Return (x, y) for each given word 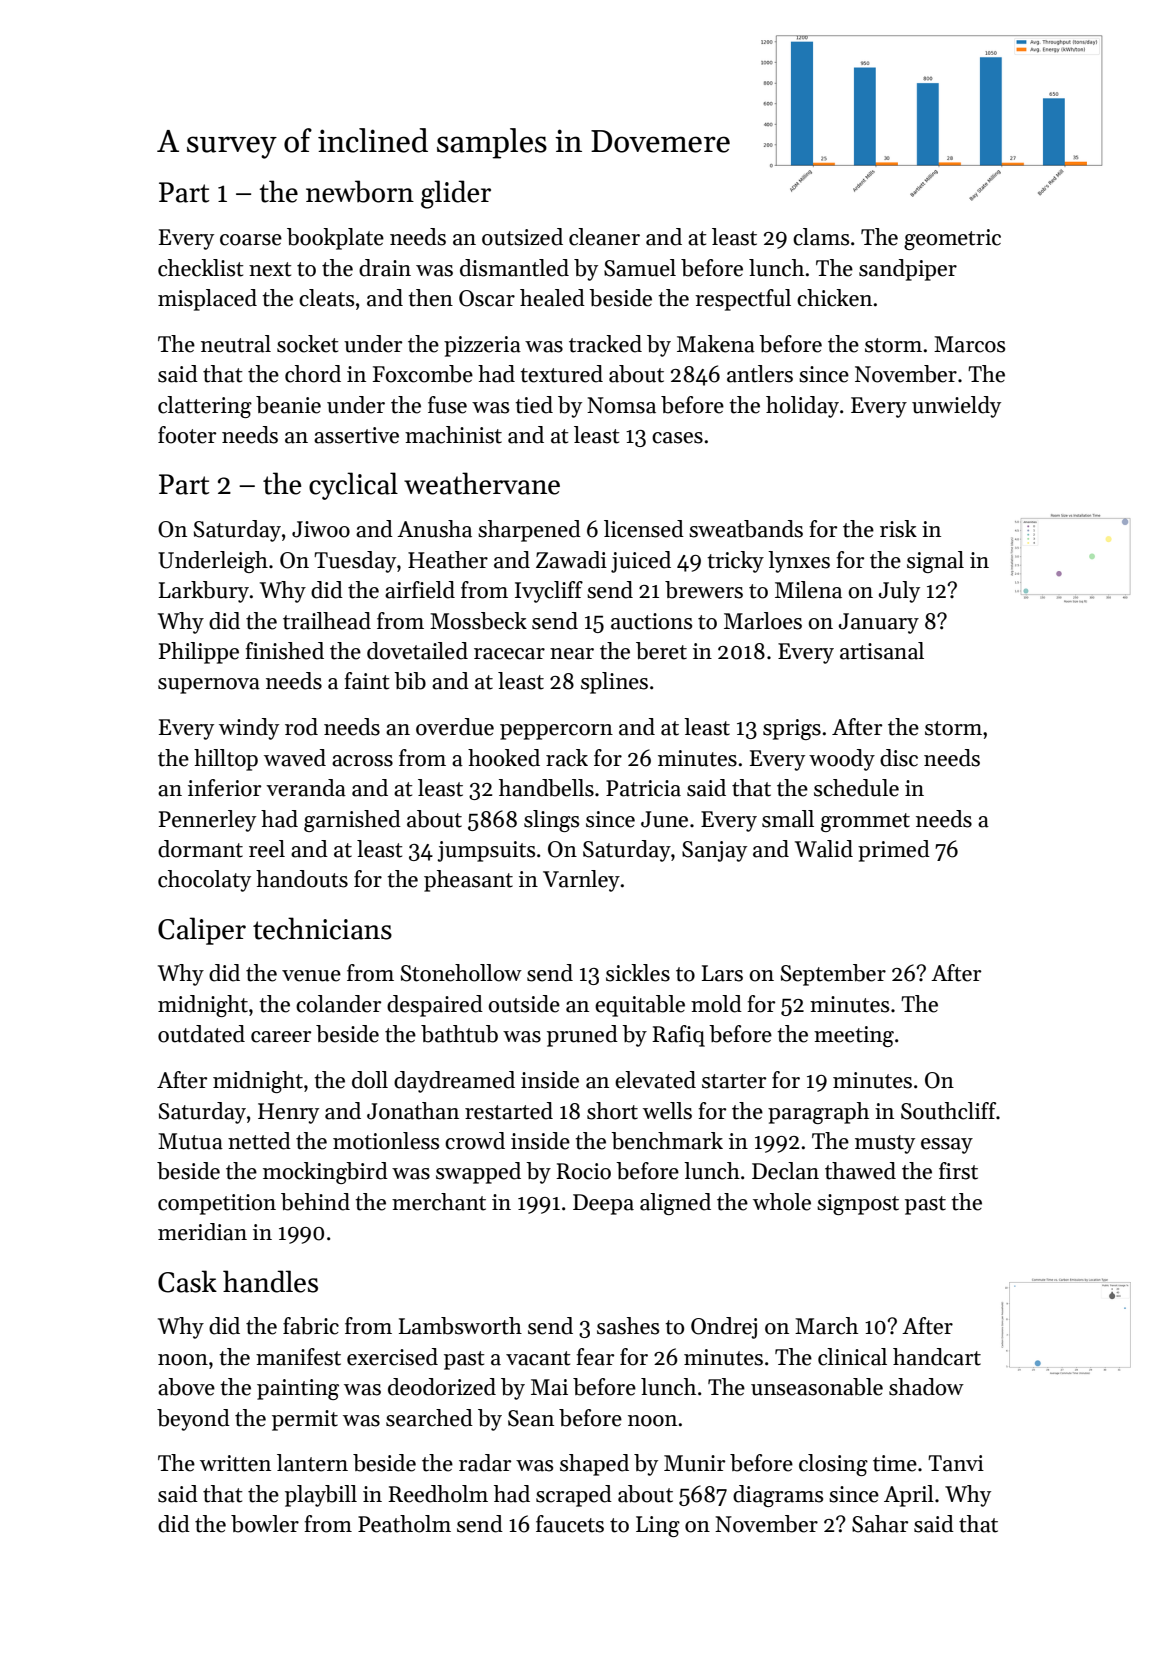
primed (894, 851)
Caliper (202, 931)
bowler (265, 1524)
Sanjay (714, 851)
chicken (834, 298)
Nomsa (621, 405)
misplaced (207, 300)
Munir (694, 1463)
